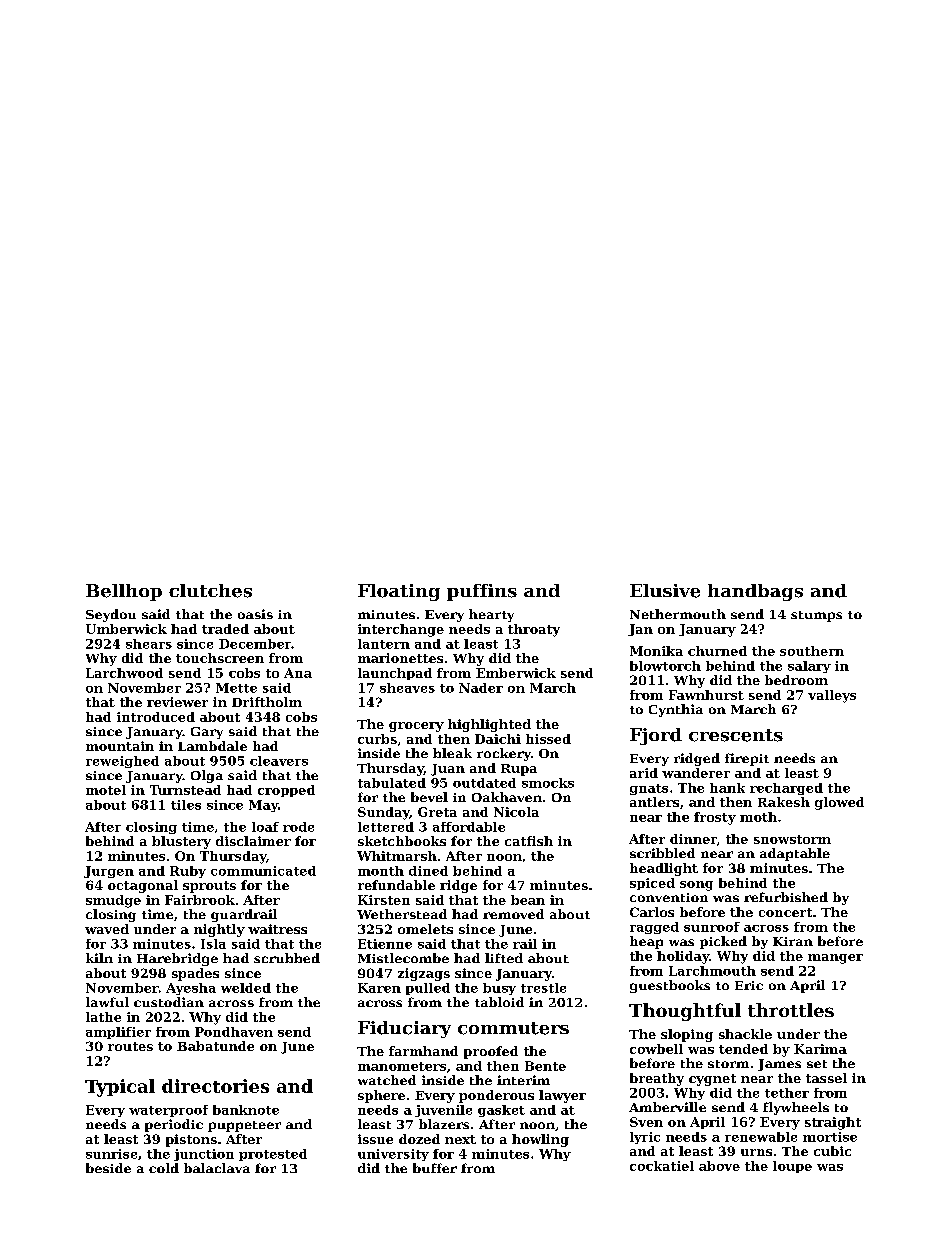  I want to click on glowed, so click(839, 803).
